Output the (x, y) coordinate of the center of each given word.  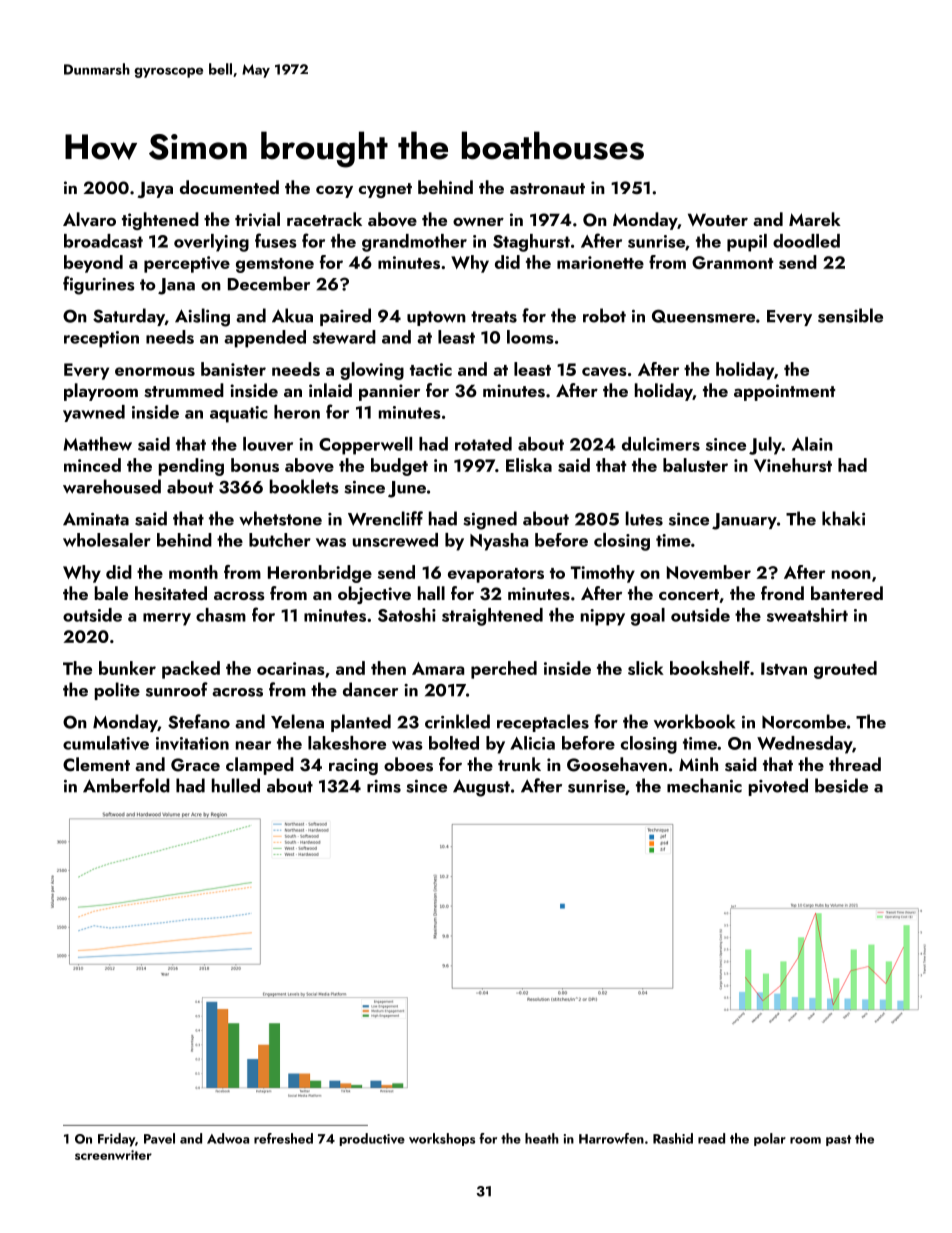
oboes (408, 764)
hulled (236, 785)
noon (851, 574)
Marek (815, 219)
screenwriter (113, 1155)
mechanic (704, 785)
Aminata (96, 519)
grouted (845, 670)
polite (117, 691)
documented (229, 187)
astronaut (547, 189)
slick (646, 668)
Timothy (603, 574)
